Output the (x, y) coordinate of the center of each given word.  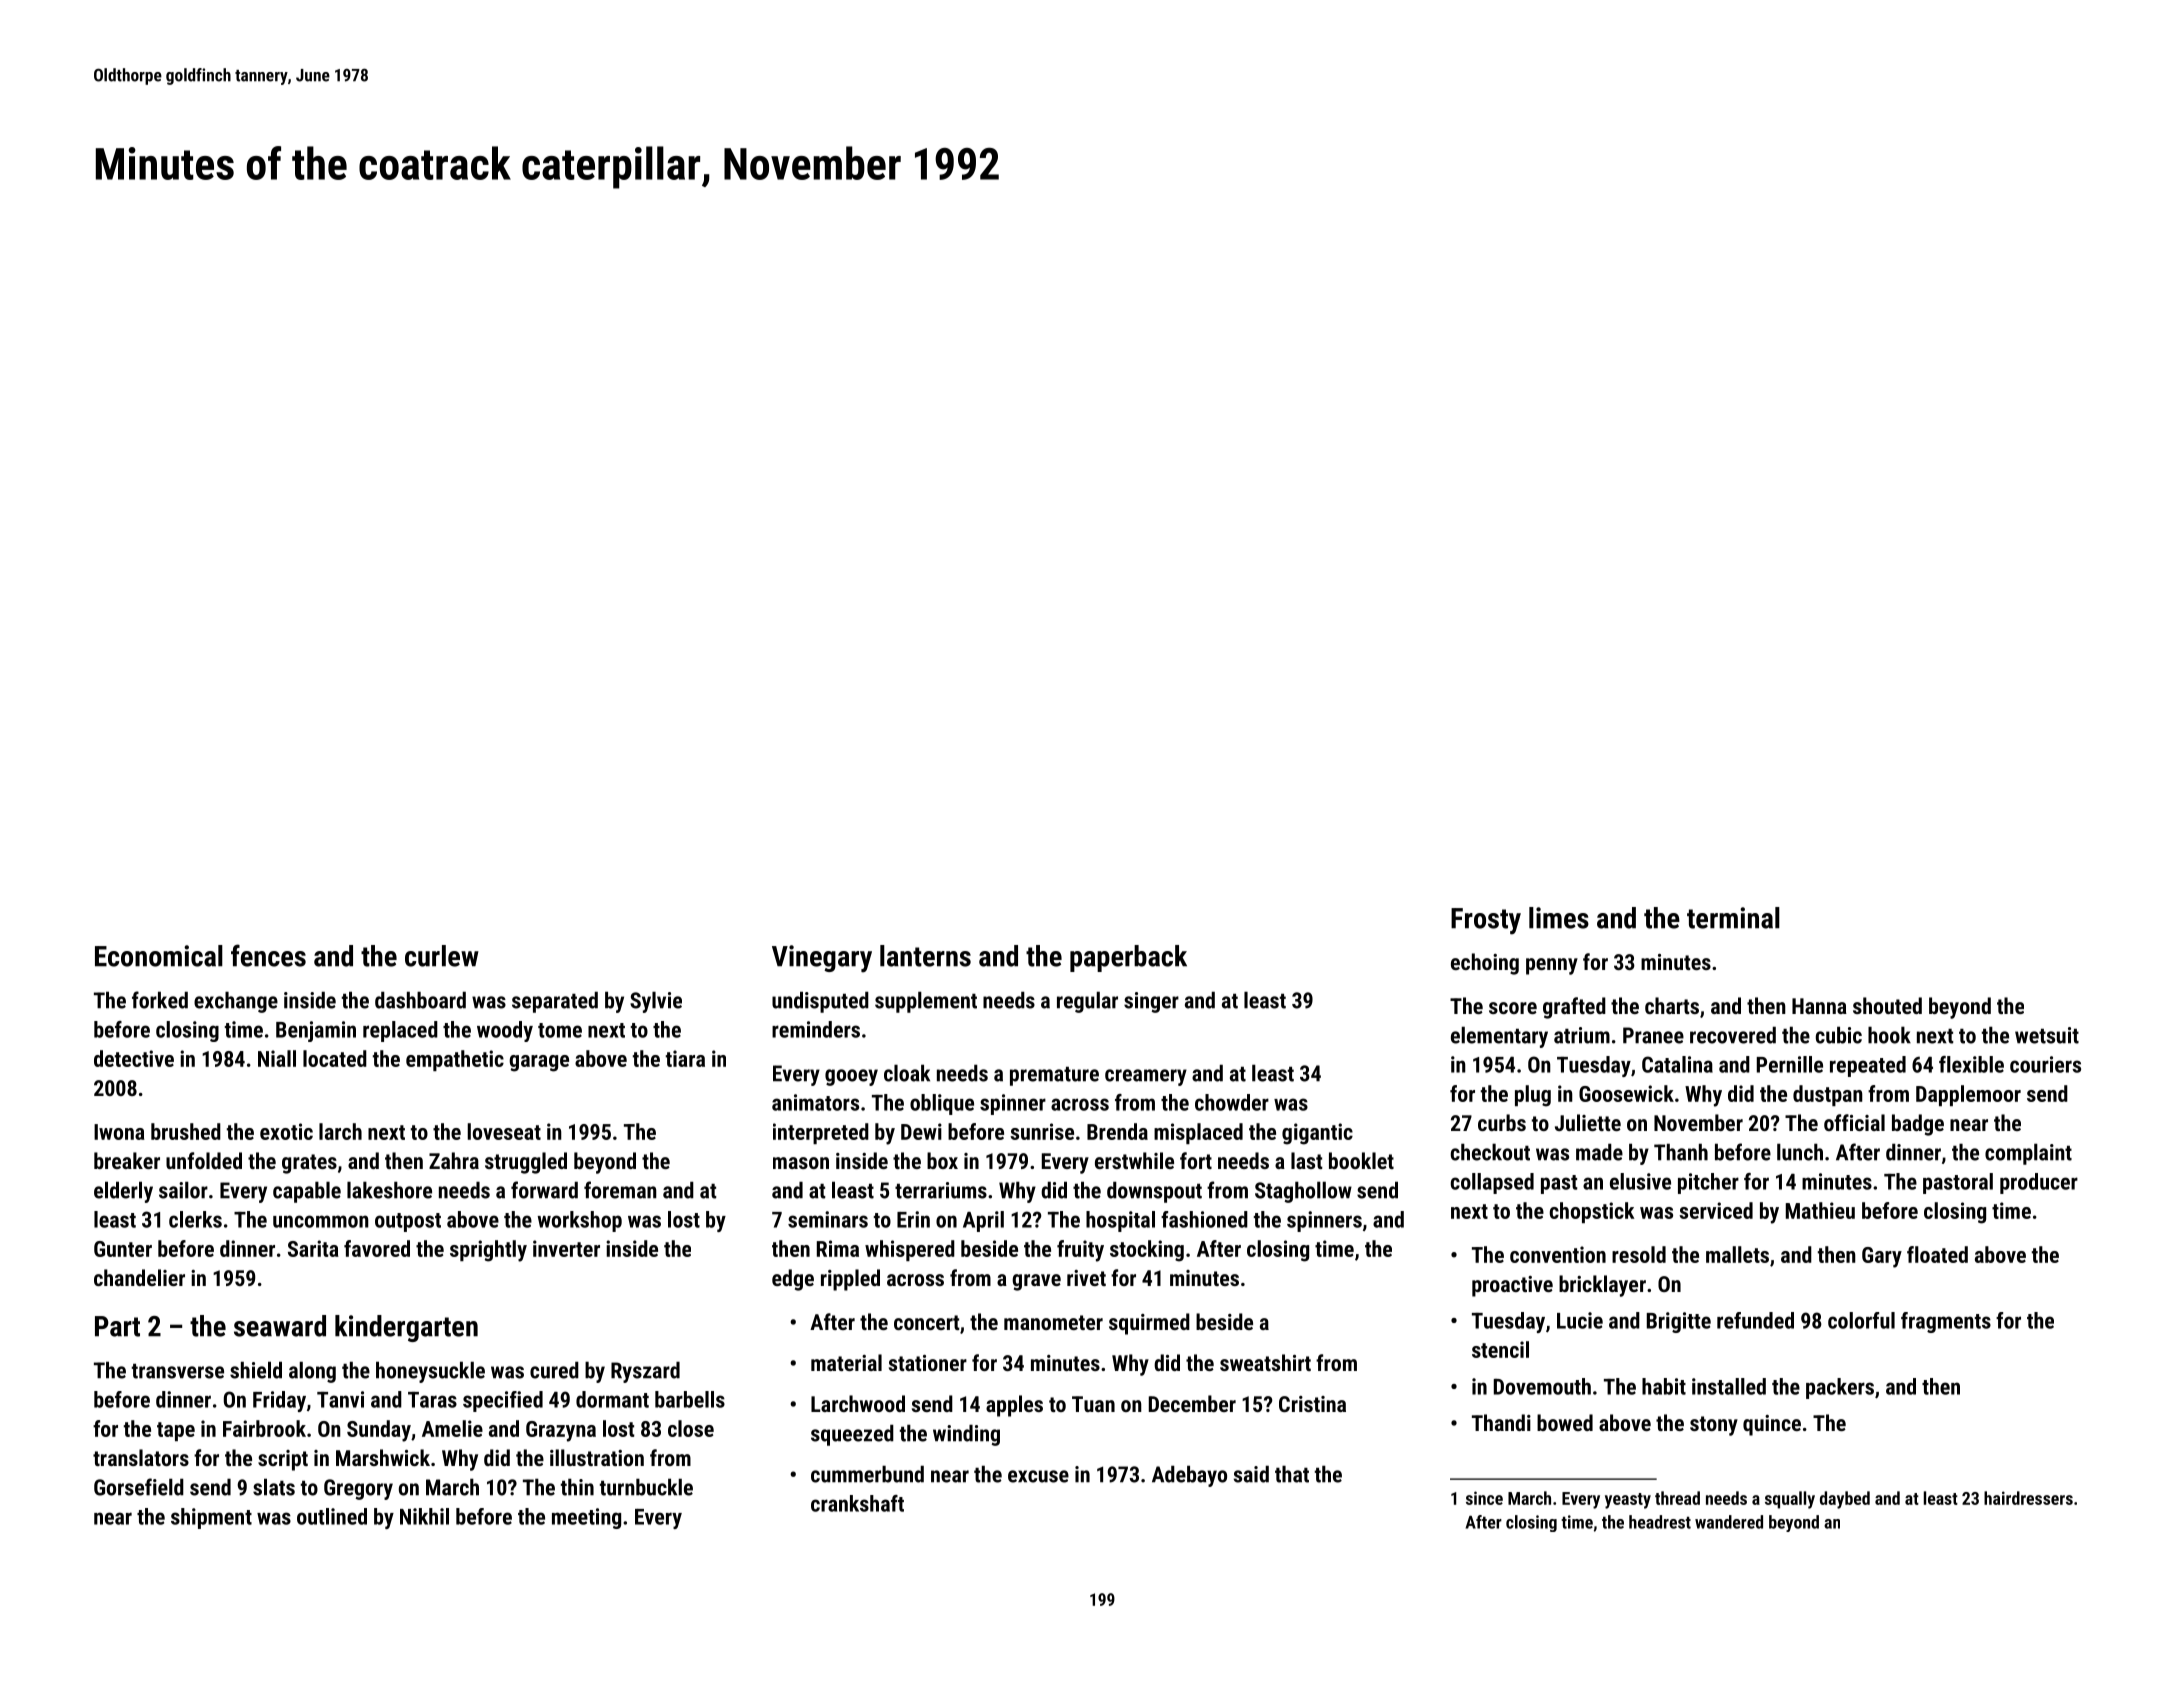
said (1251, 1474)
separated (555, 1002)
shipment (211, 1518)
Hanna (1819, 1006)
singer (1151, 1002)
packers (1840, 1388)
